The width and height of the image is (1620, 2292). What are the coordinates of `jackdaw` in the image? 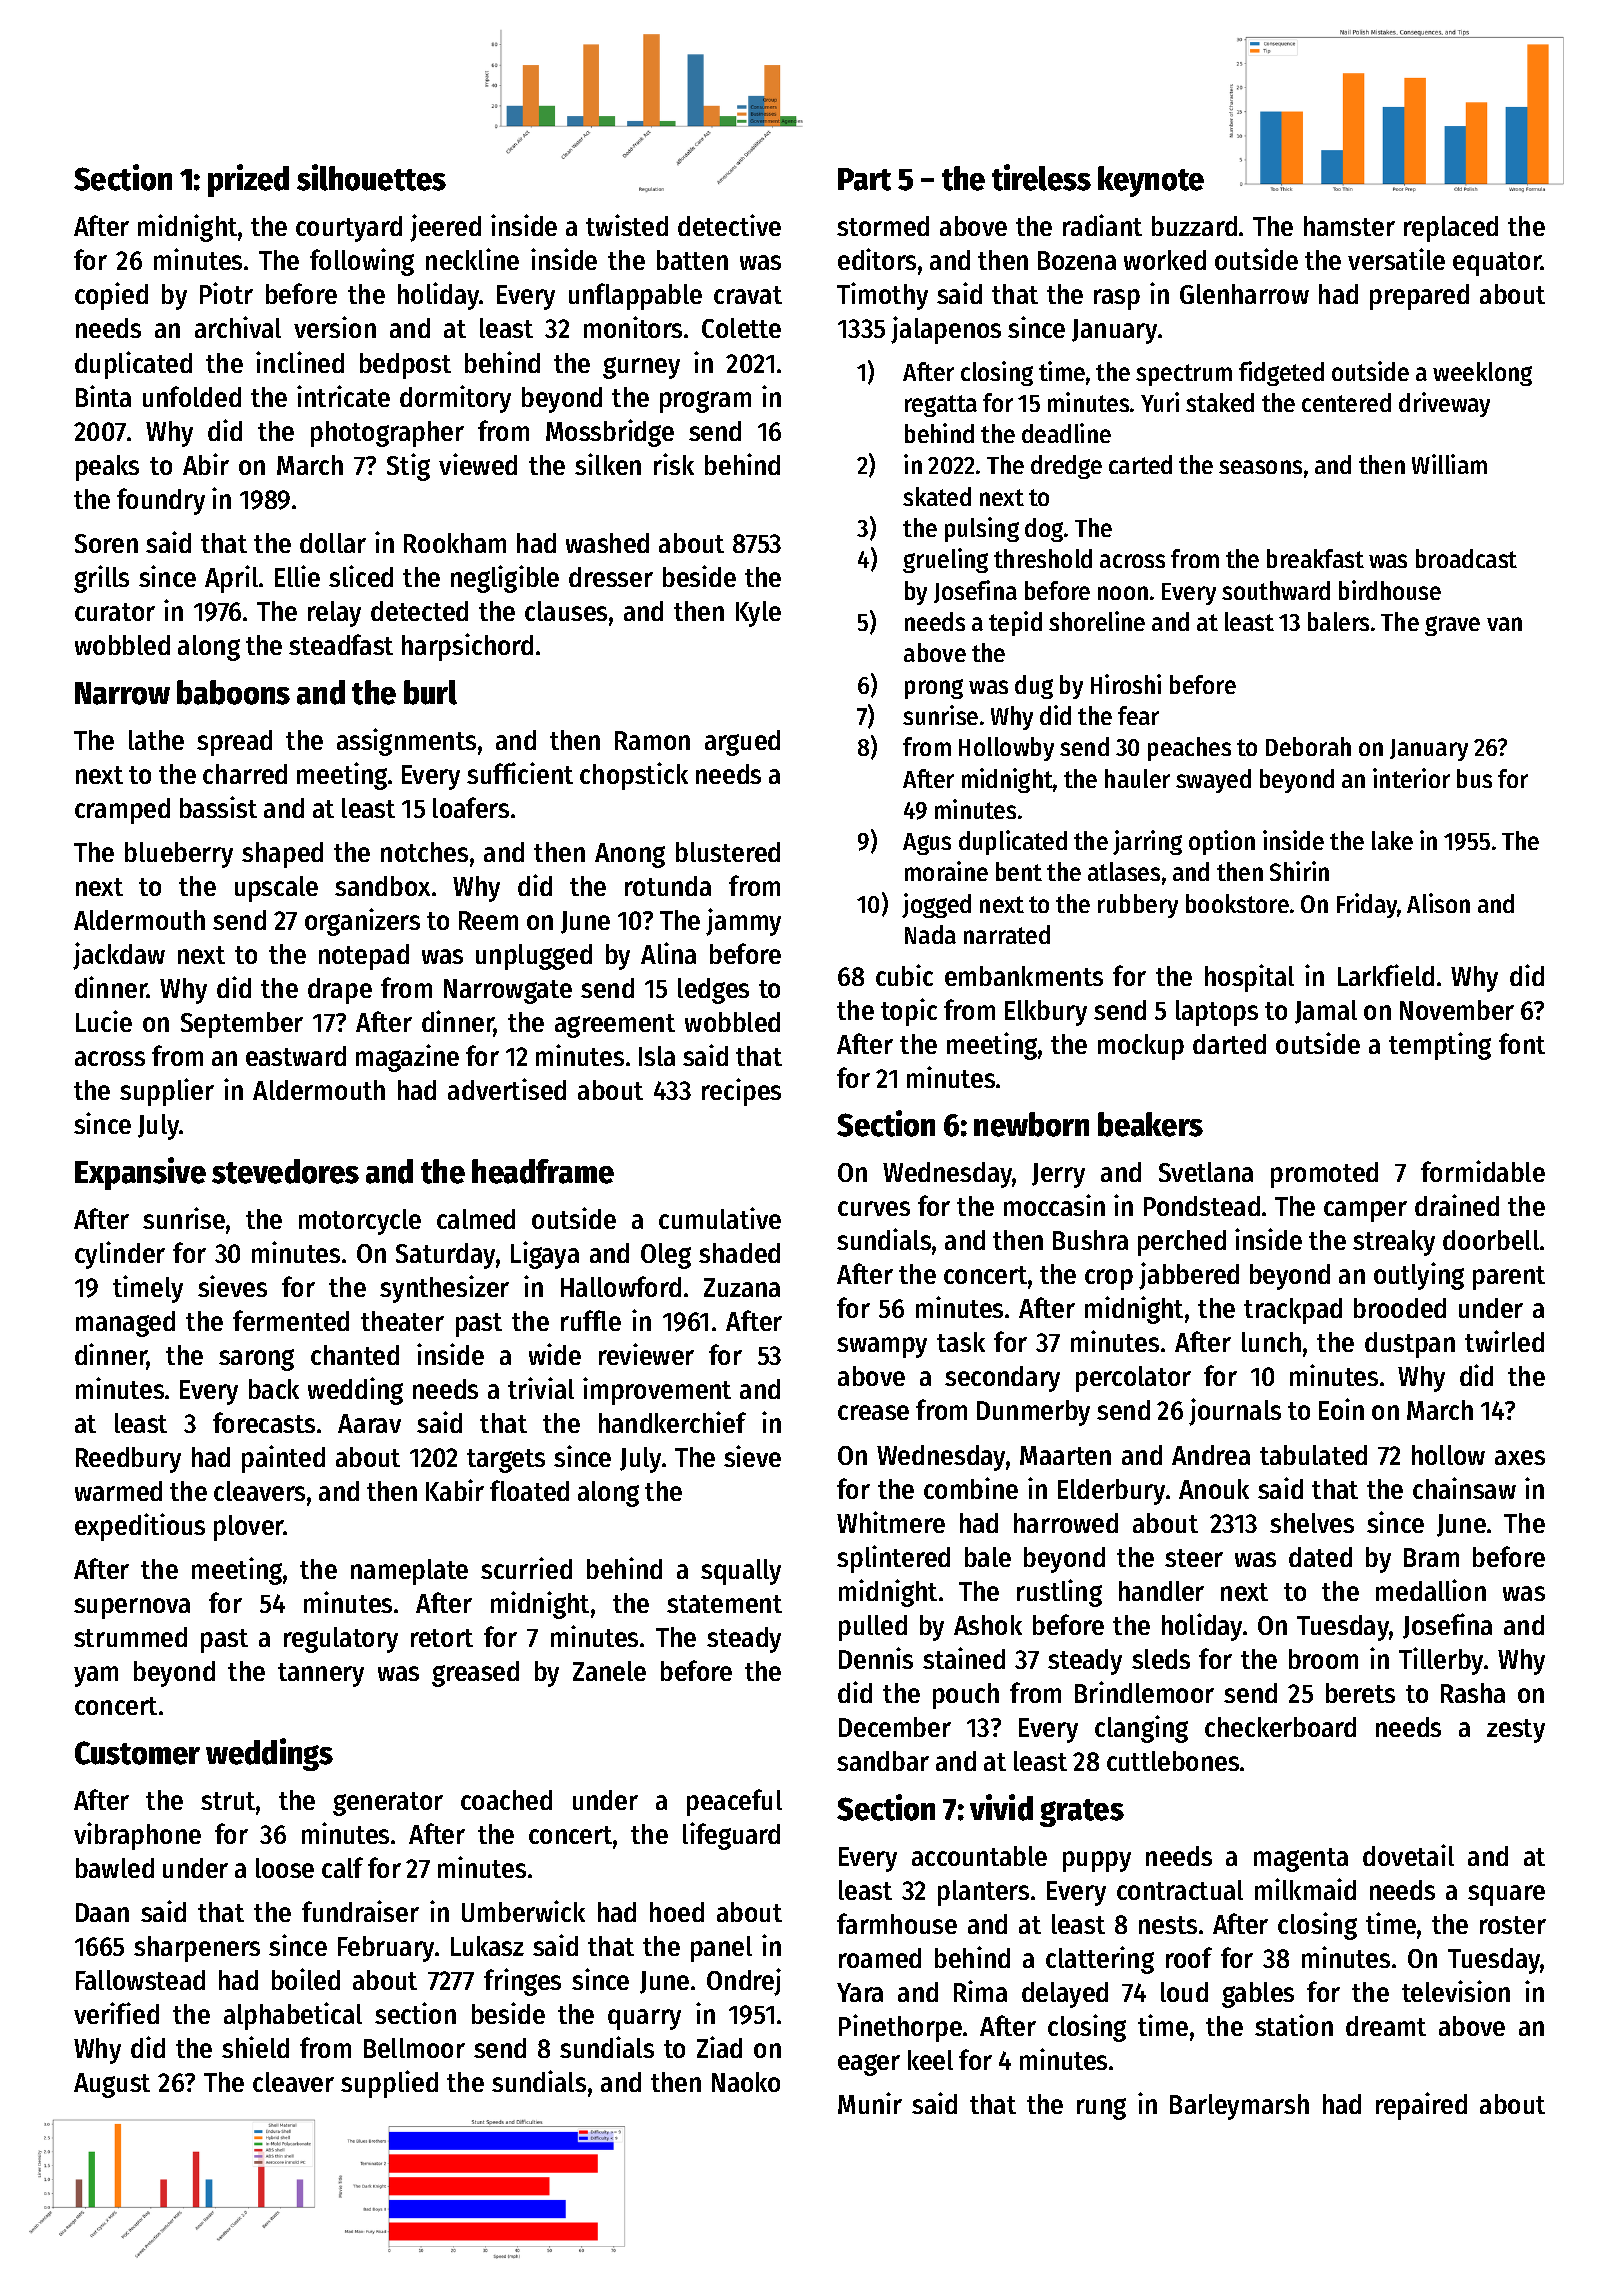 It's located at (119, 956).
